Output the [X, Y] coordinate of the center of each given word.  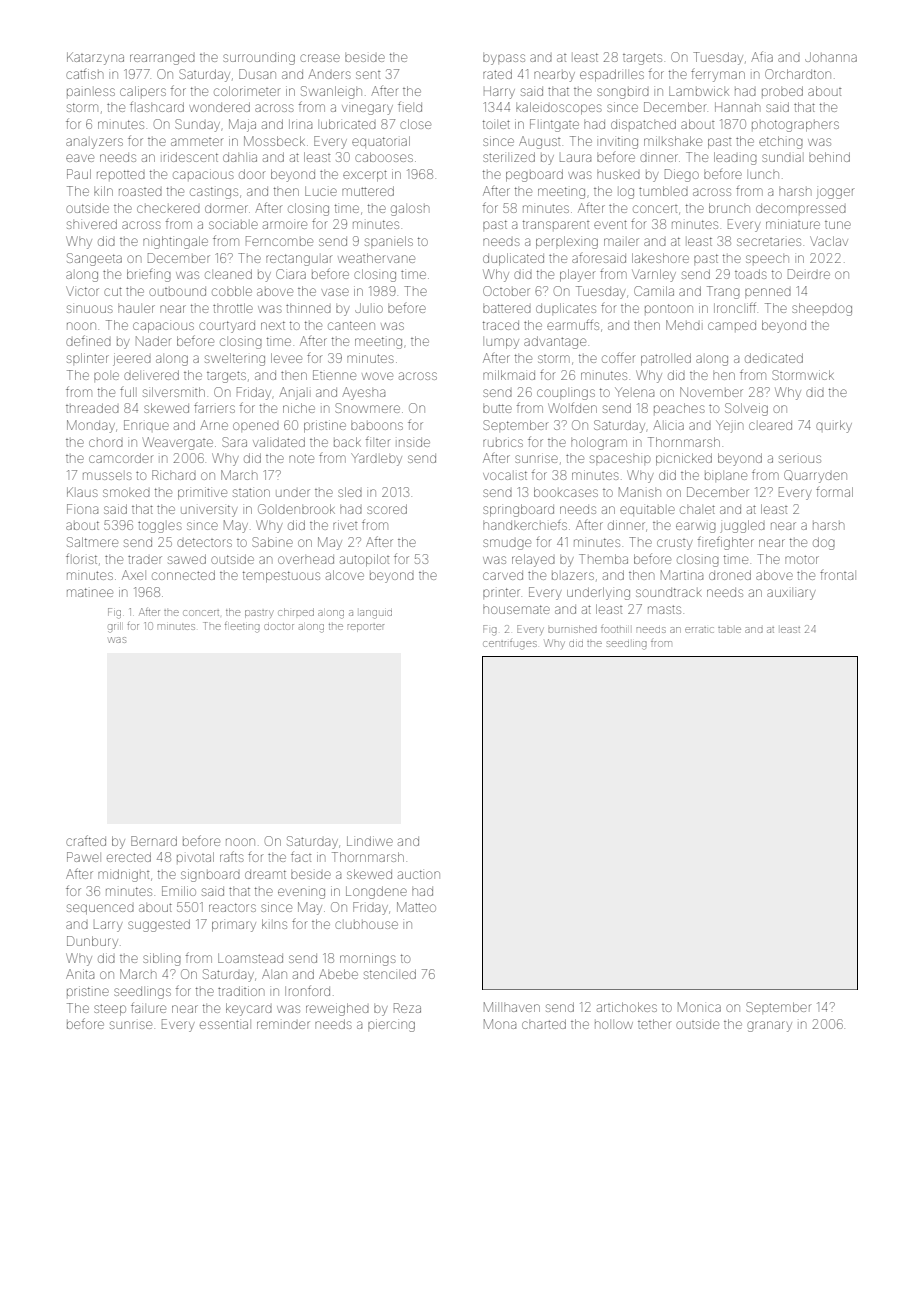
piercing [391, 1025]
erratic [699, 630]
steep [110, 1010]
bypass [504, 59]
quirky [834, 426]
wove [377, 376]
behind [829, 157]
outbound [177, 291]
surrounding [259, 58]
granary [769, 1026]
